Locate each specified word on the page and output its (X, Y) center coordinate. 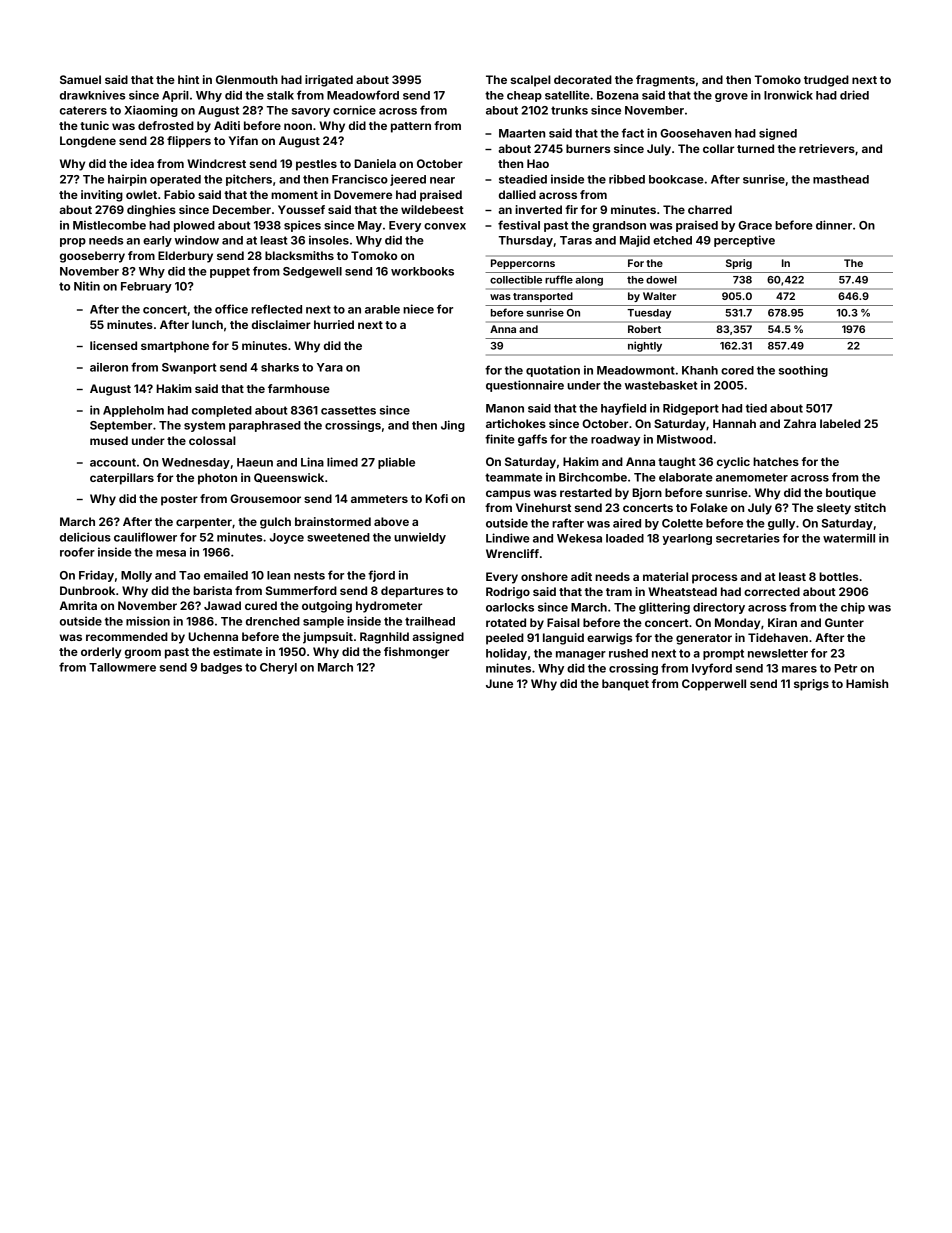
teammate (513, 477)
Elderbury (185, 257)
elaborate (686, 477)
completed (222, 411)
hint (188, 79)
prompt (723, 654)
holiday (506, 654)
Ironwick (788, 95)
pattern (411, 127)
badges (221, 668)
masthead (841, 179)
